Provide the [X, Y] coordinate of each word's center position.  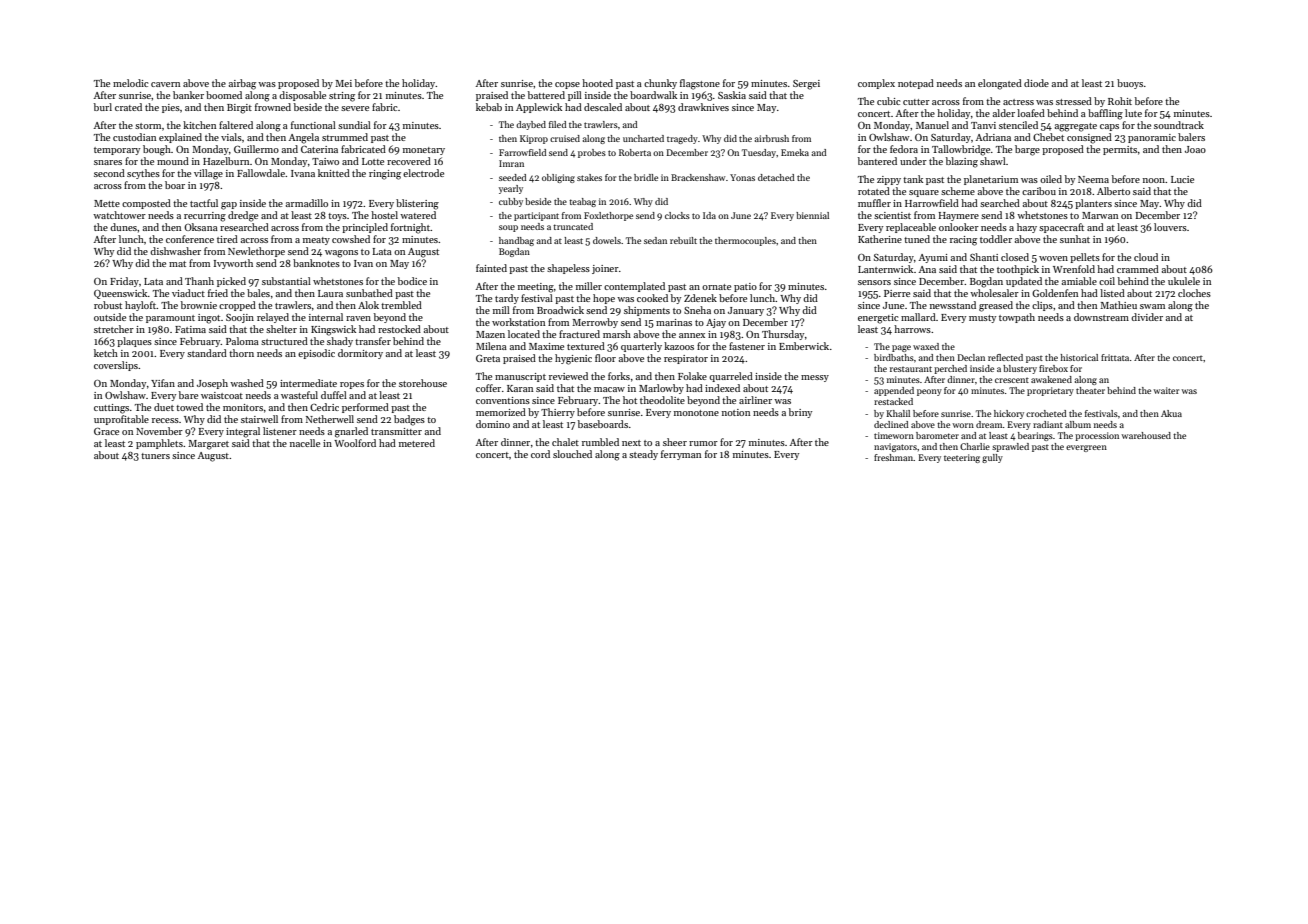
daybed [531, 125]
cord [540, 454]
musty [982, 319]
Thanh [199, 281]
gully [992, 458]
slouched [572, 454]
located [524, 334]
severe [355, 108]
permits [1120, 150]
